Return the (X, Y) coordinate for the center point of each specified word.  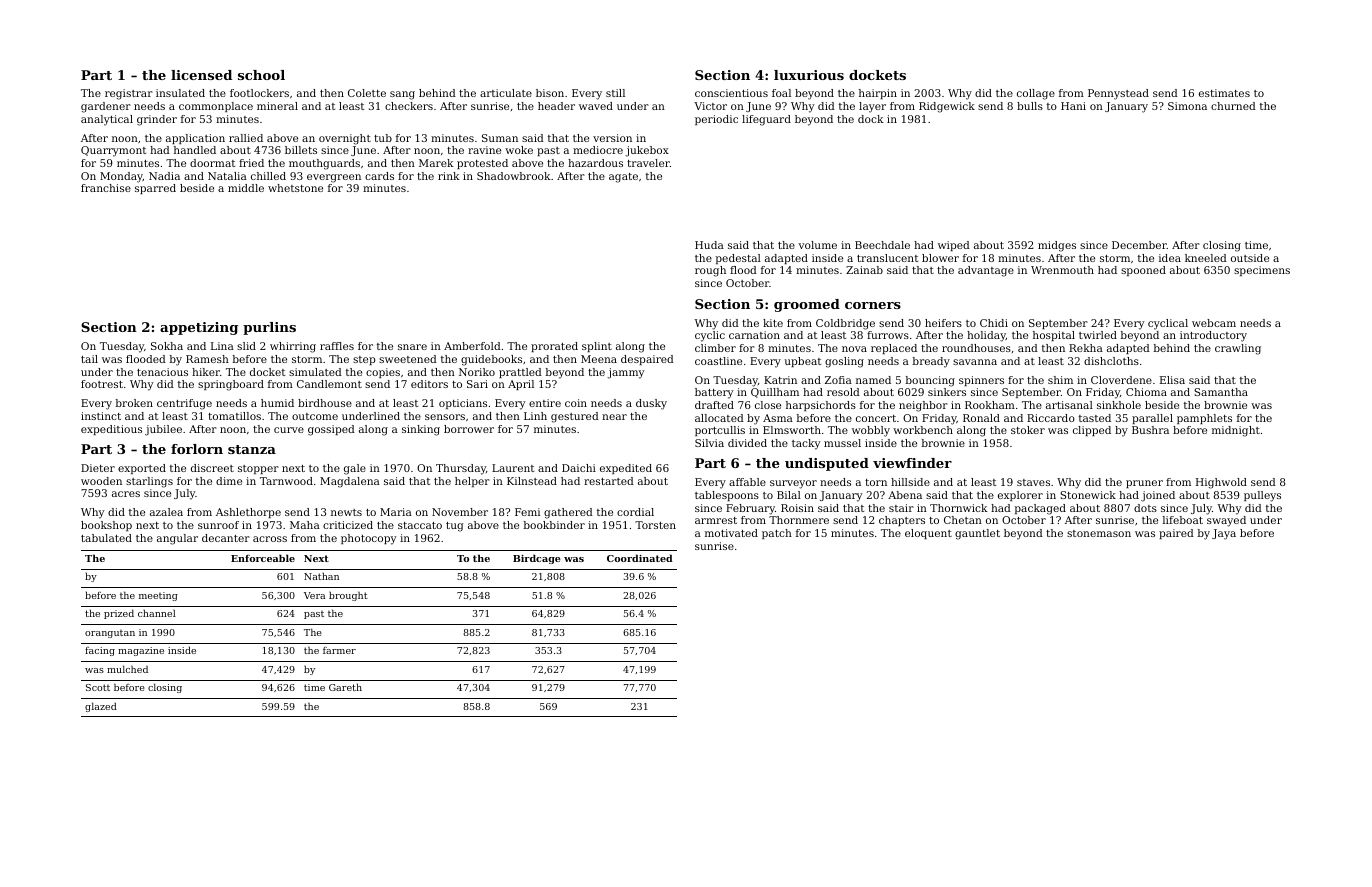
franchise (106, 188)
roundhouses (976, 348)
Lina (222, 346)
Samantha (1221, 392)
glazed (101, 707)
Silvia (709, 443)
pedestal (738, 259)
